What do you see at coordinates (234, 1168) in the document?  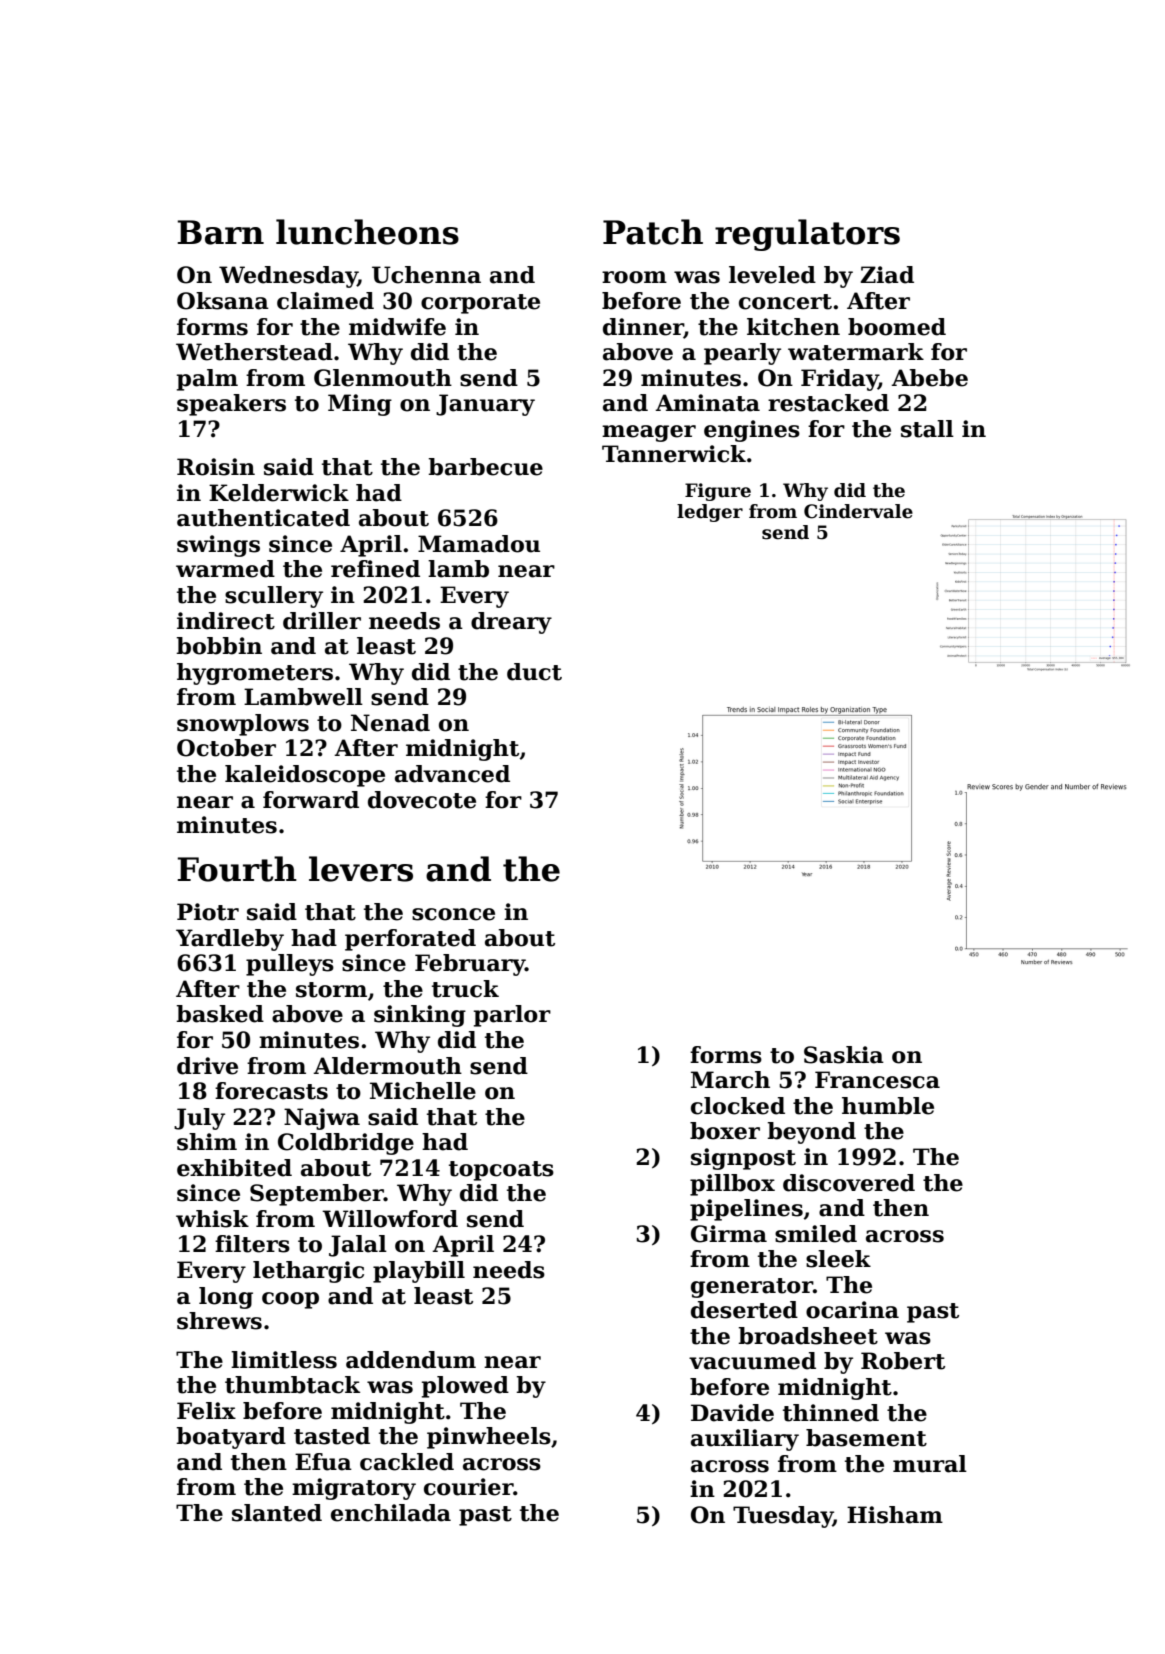 I see `exhibited` at bounding box center [234, 1168].
